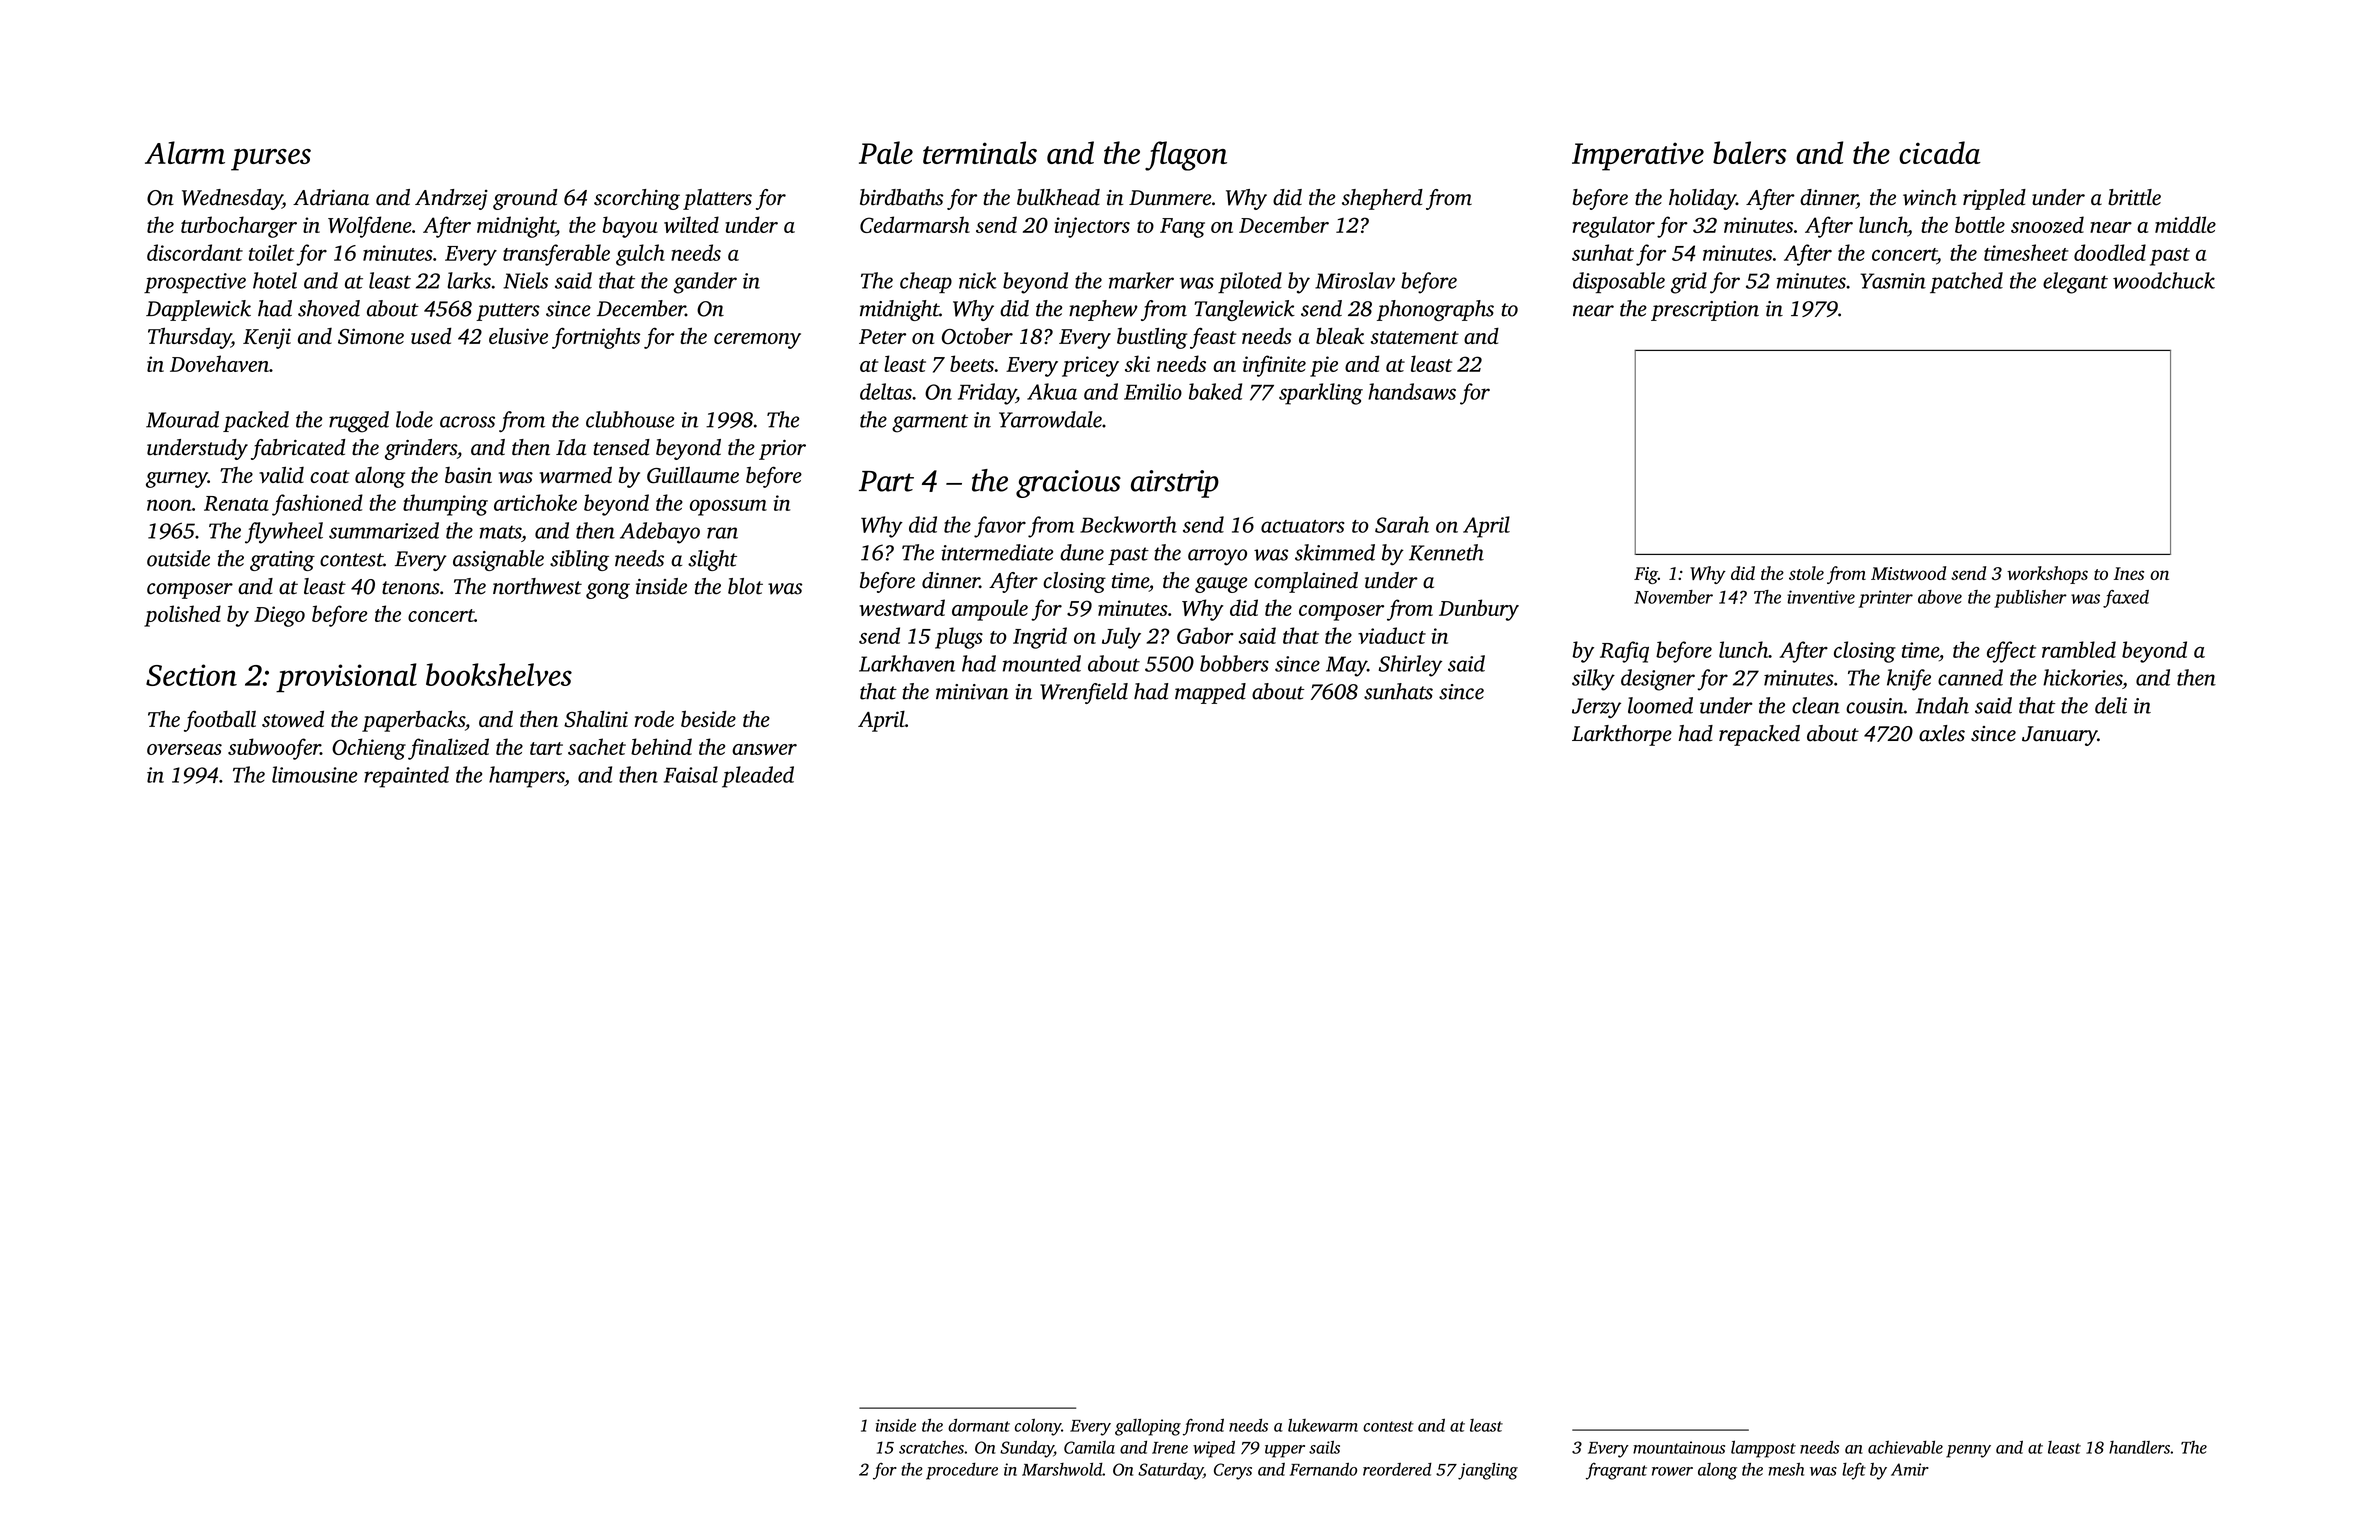 The height and width of the screenshot is (1540, 2380). I want to click on prescription, so click(1705, 311).
